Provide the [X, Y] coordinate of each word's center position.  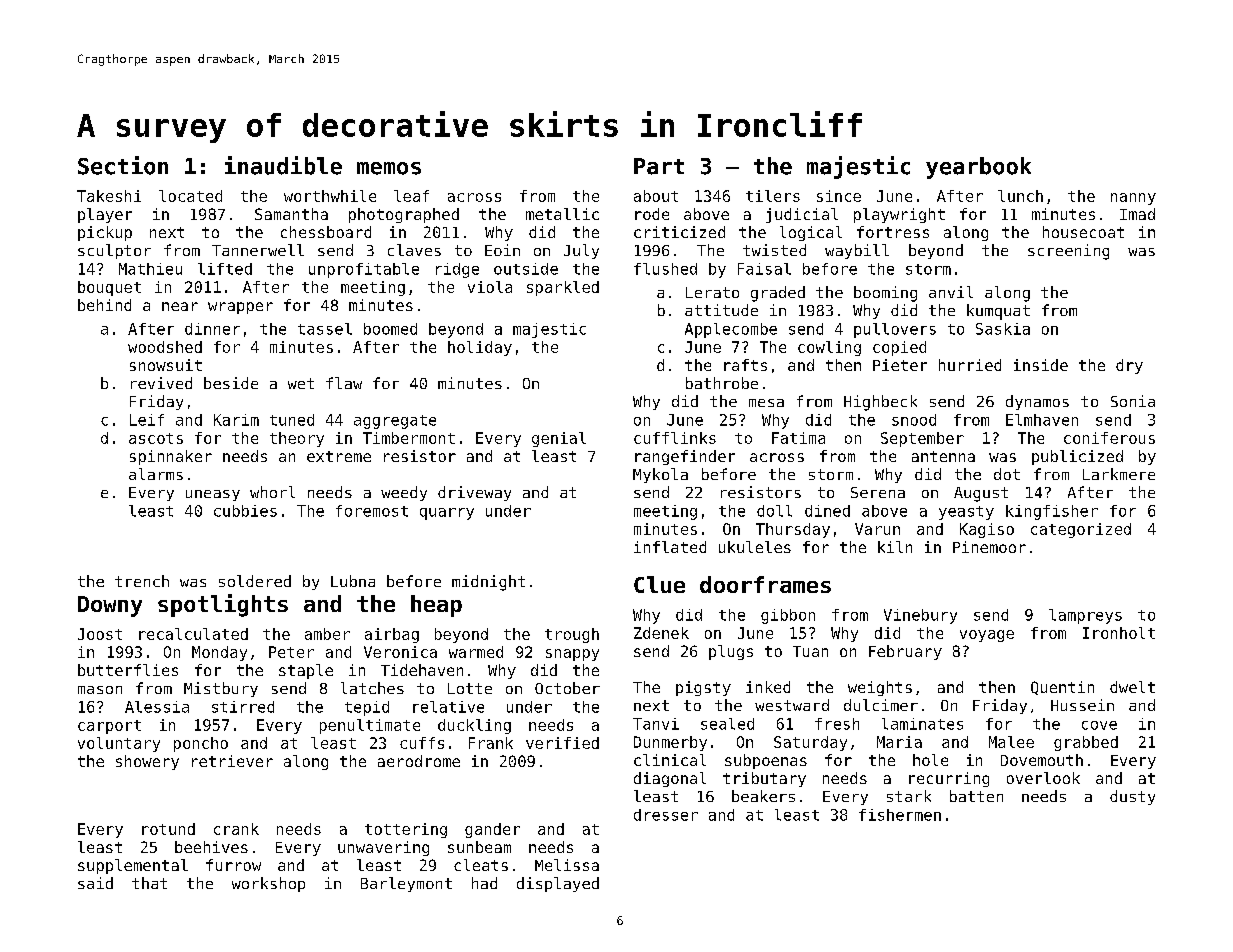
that [149, 883]
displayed [558, 884]
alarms [156, 474]
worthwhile [330, 196]
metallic [562, 214]
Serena [878, 492]
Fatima [798, 438]
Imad [1137, 214]
